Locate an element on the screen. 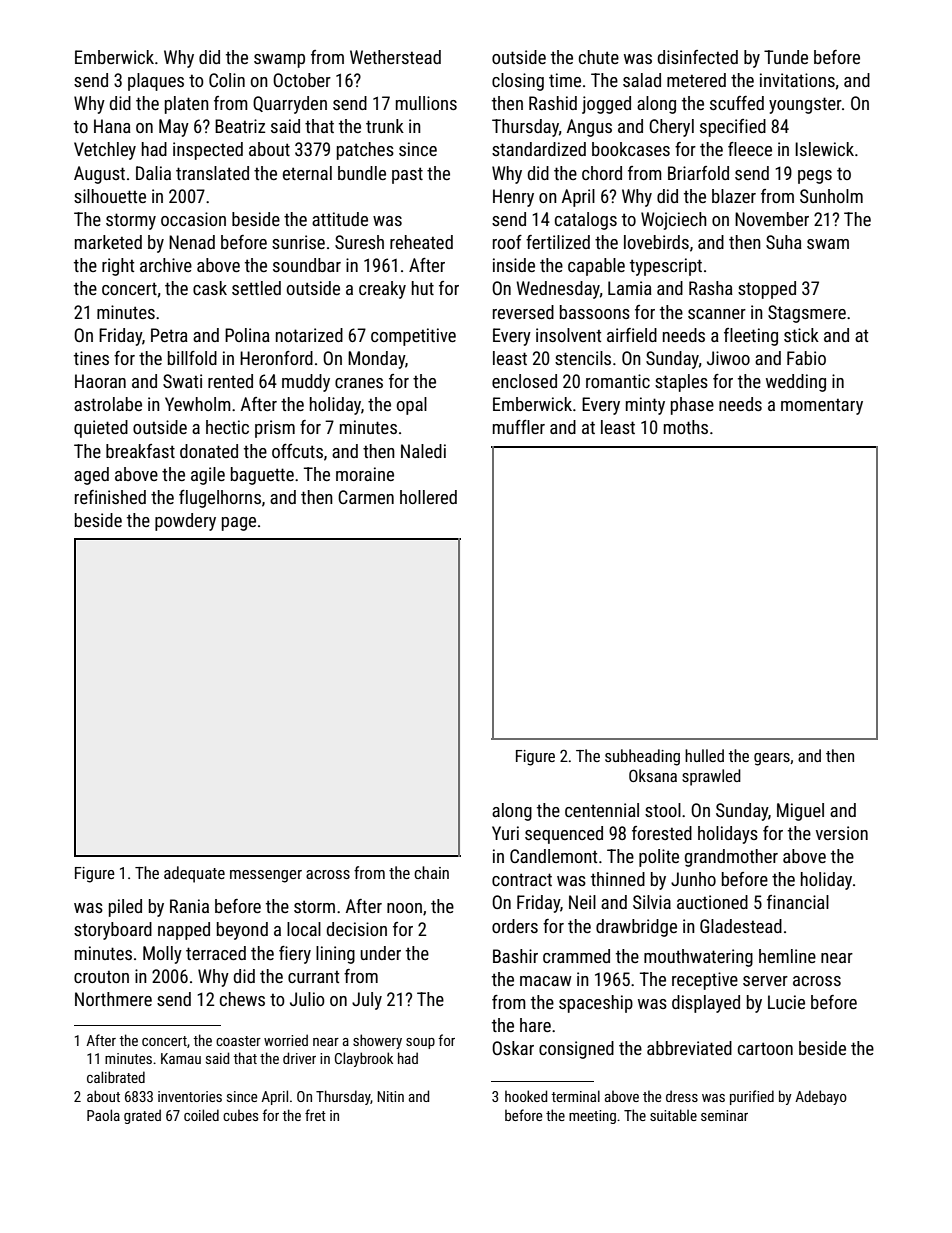 This screenshot has height=1233, width=952. meeting is located at coordinates (592, 1117).
